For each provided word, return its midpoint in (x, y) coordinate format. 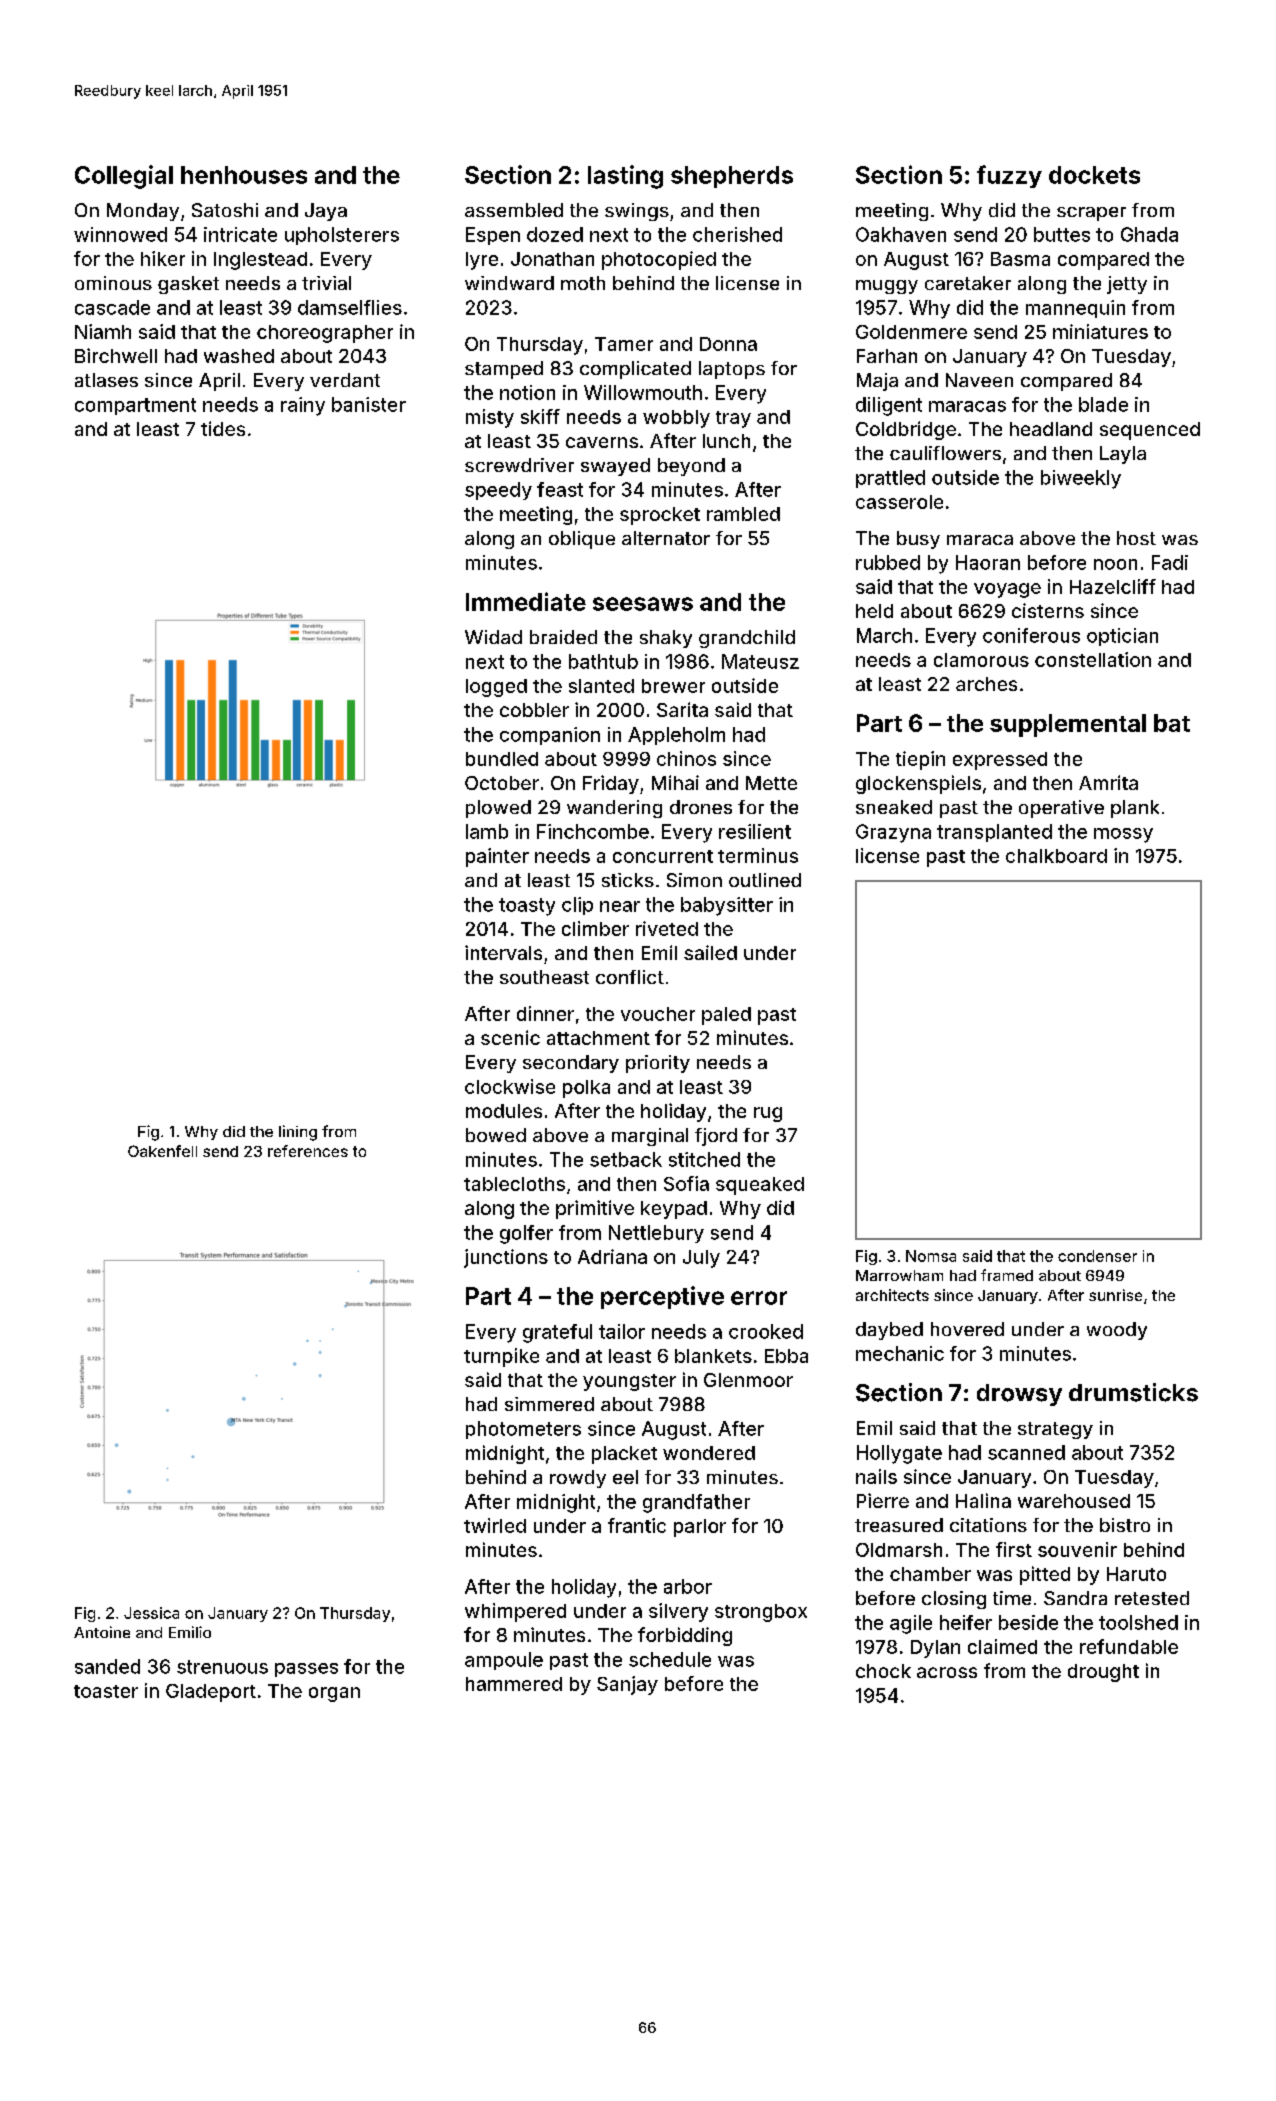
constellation (1093, 659)
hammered (514, 1684)
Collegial (124, 177)
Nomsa (931, 1256)
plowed (498, 809)
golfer (526, 1234)
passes (306, 1670)
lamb (487, 831)
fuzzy (1009, 176)
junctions (506, 1258)
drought (1103, 1673)
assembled (514, 210)
